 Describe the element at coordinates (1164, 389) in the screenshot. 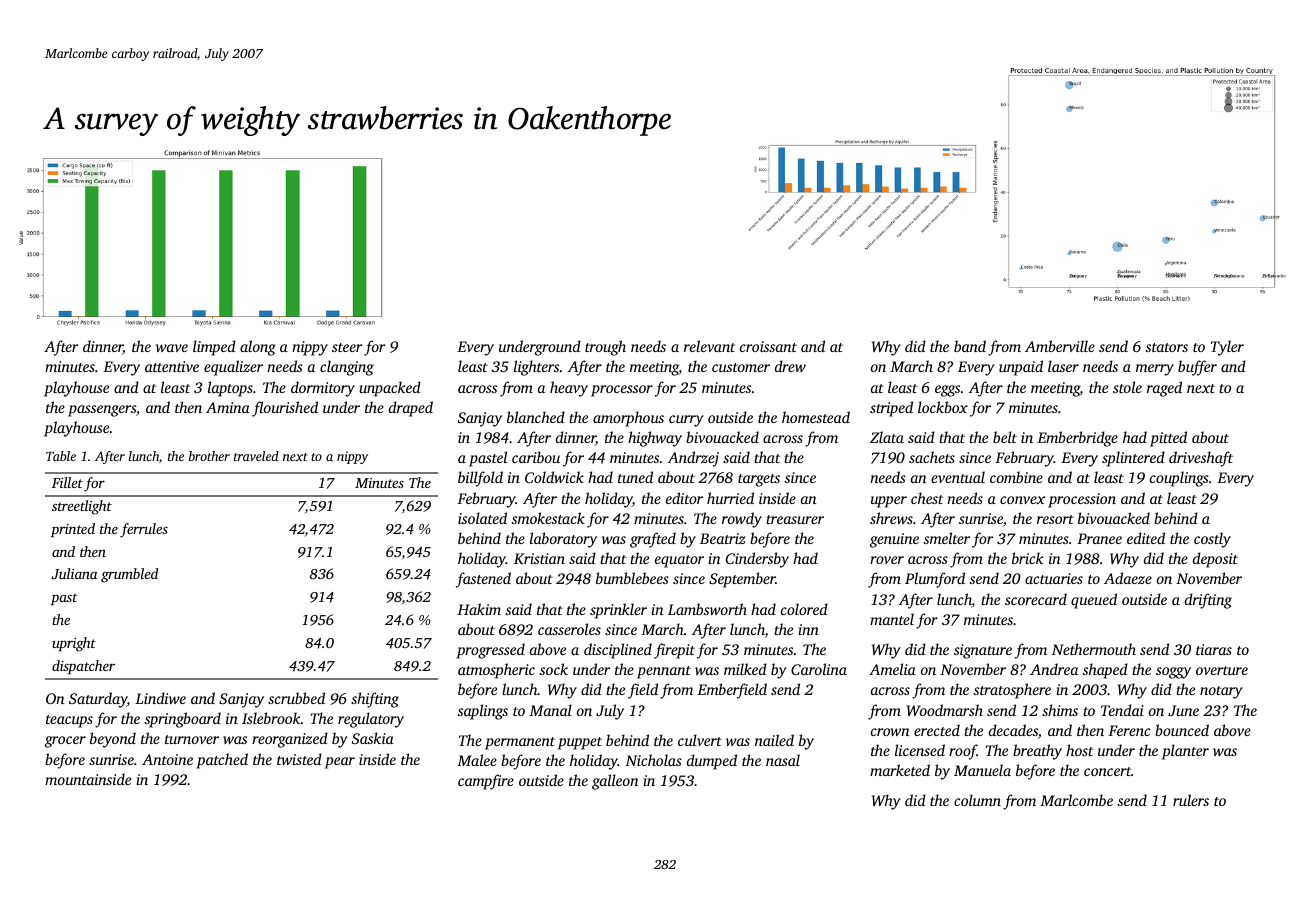

I see `raged` at that location.
